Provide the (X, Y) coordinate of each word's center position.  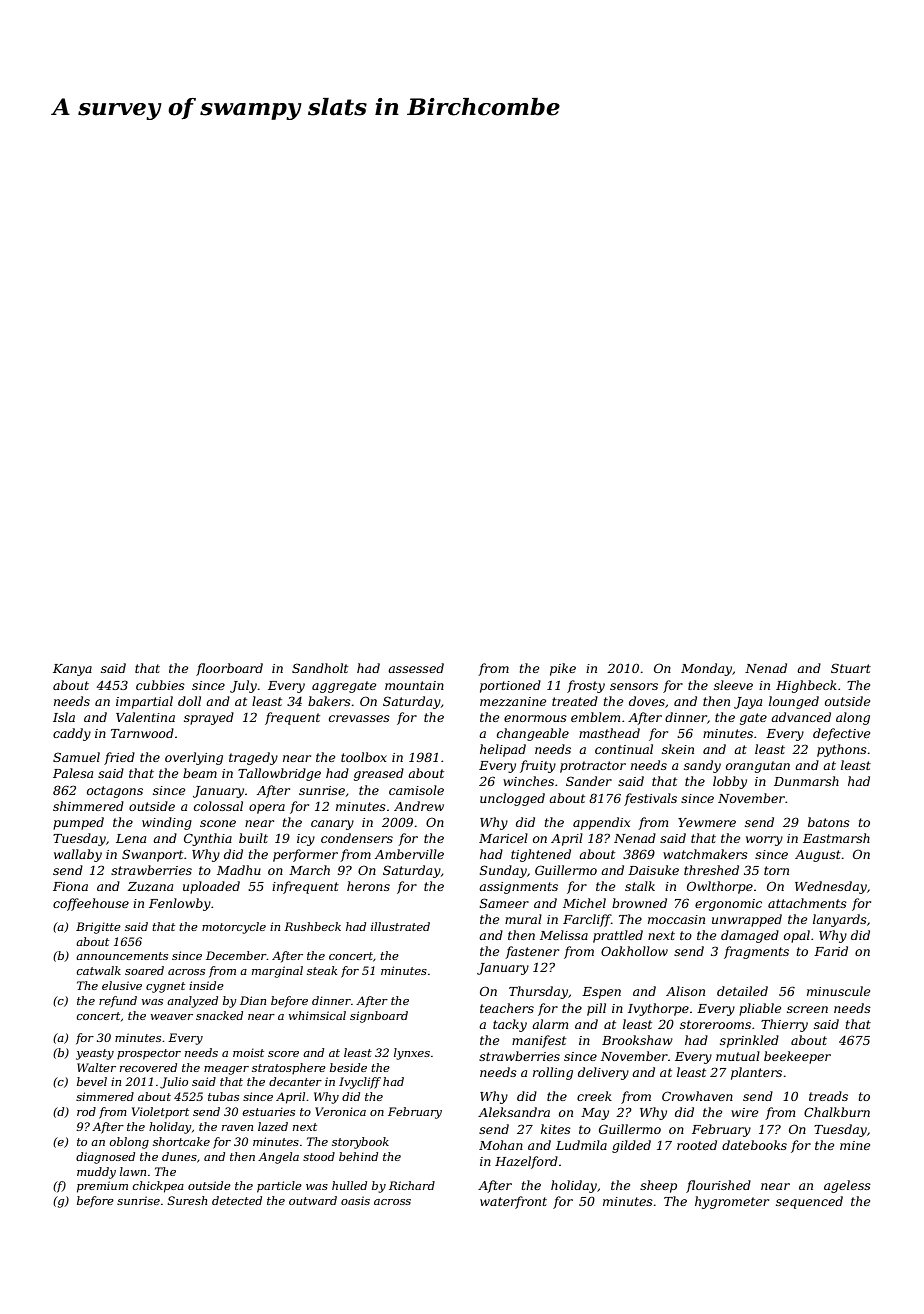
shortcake (181, 1141)
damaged (750, 936)
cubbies (160, 685)
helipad (503, 750)
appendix (601, 823)
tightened (541, 855)
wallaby (78, 855)
